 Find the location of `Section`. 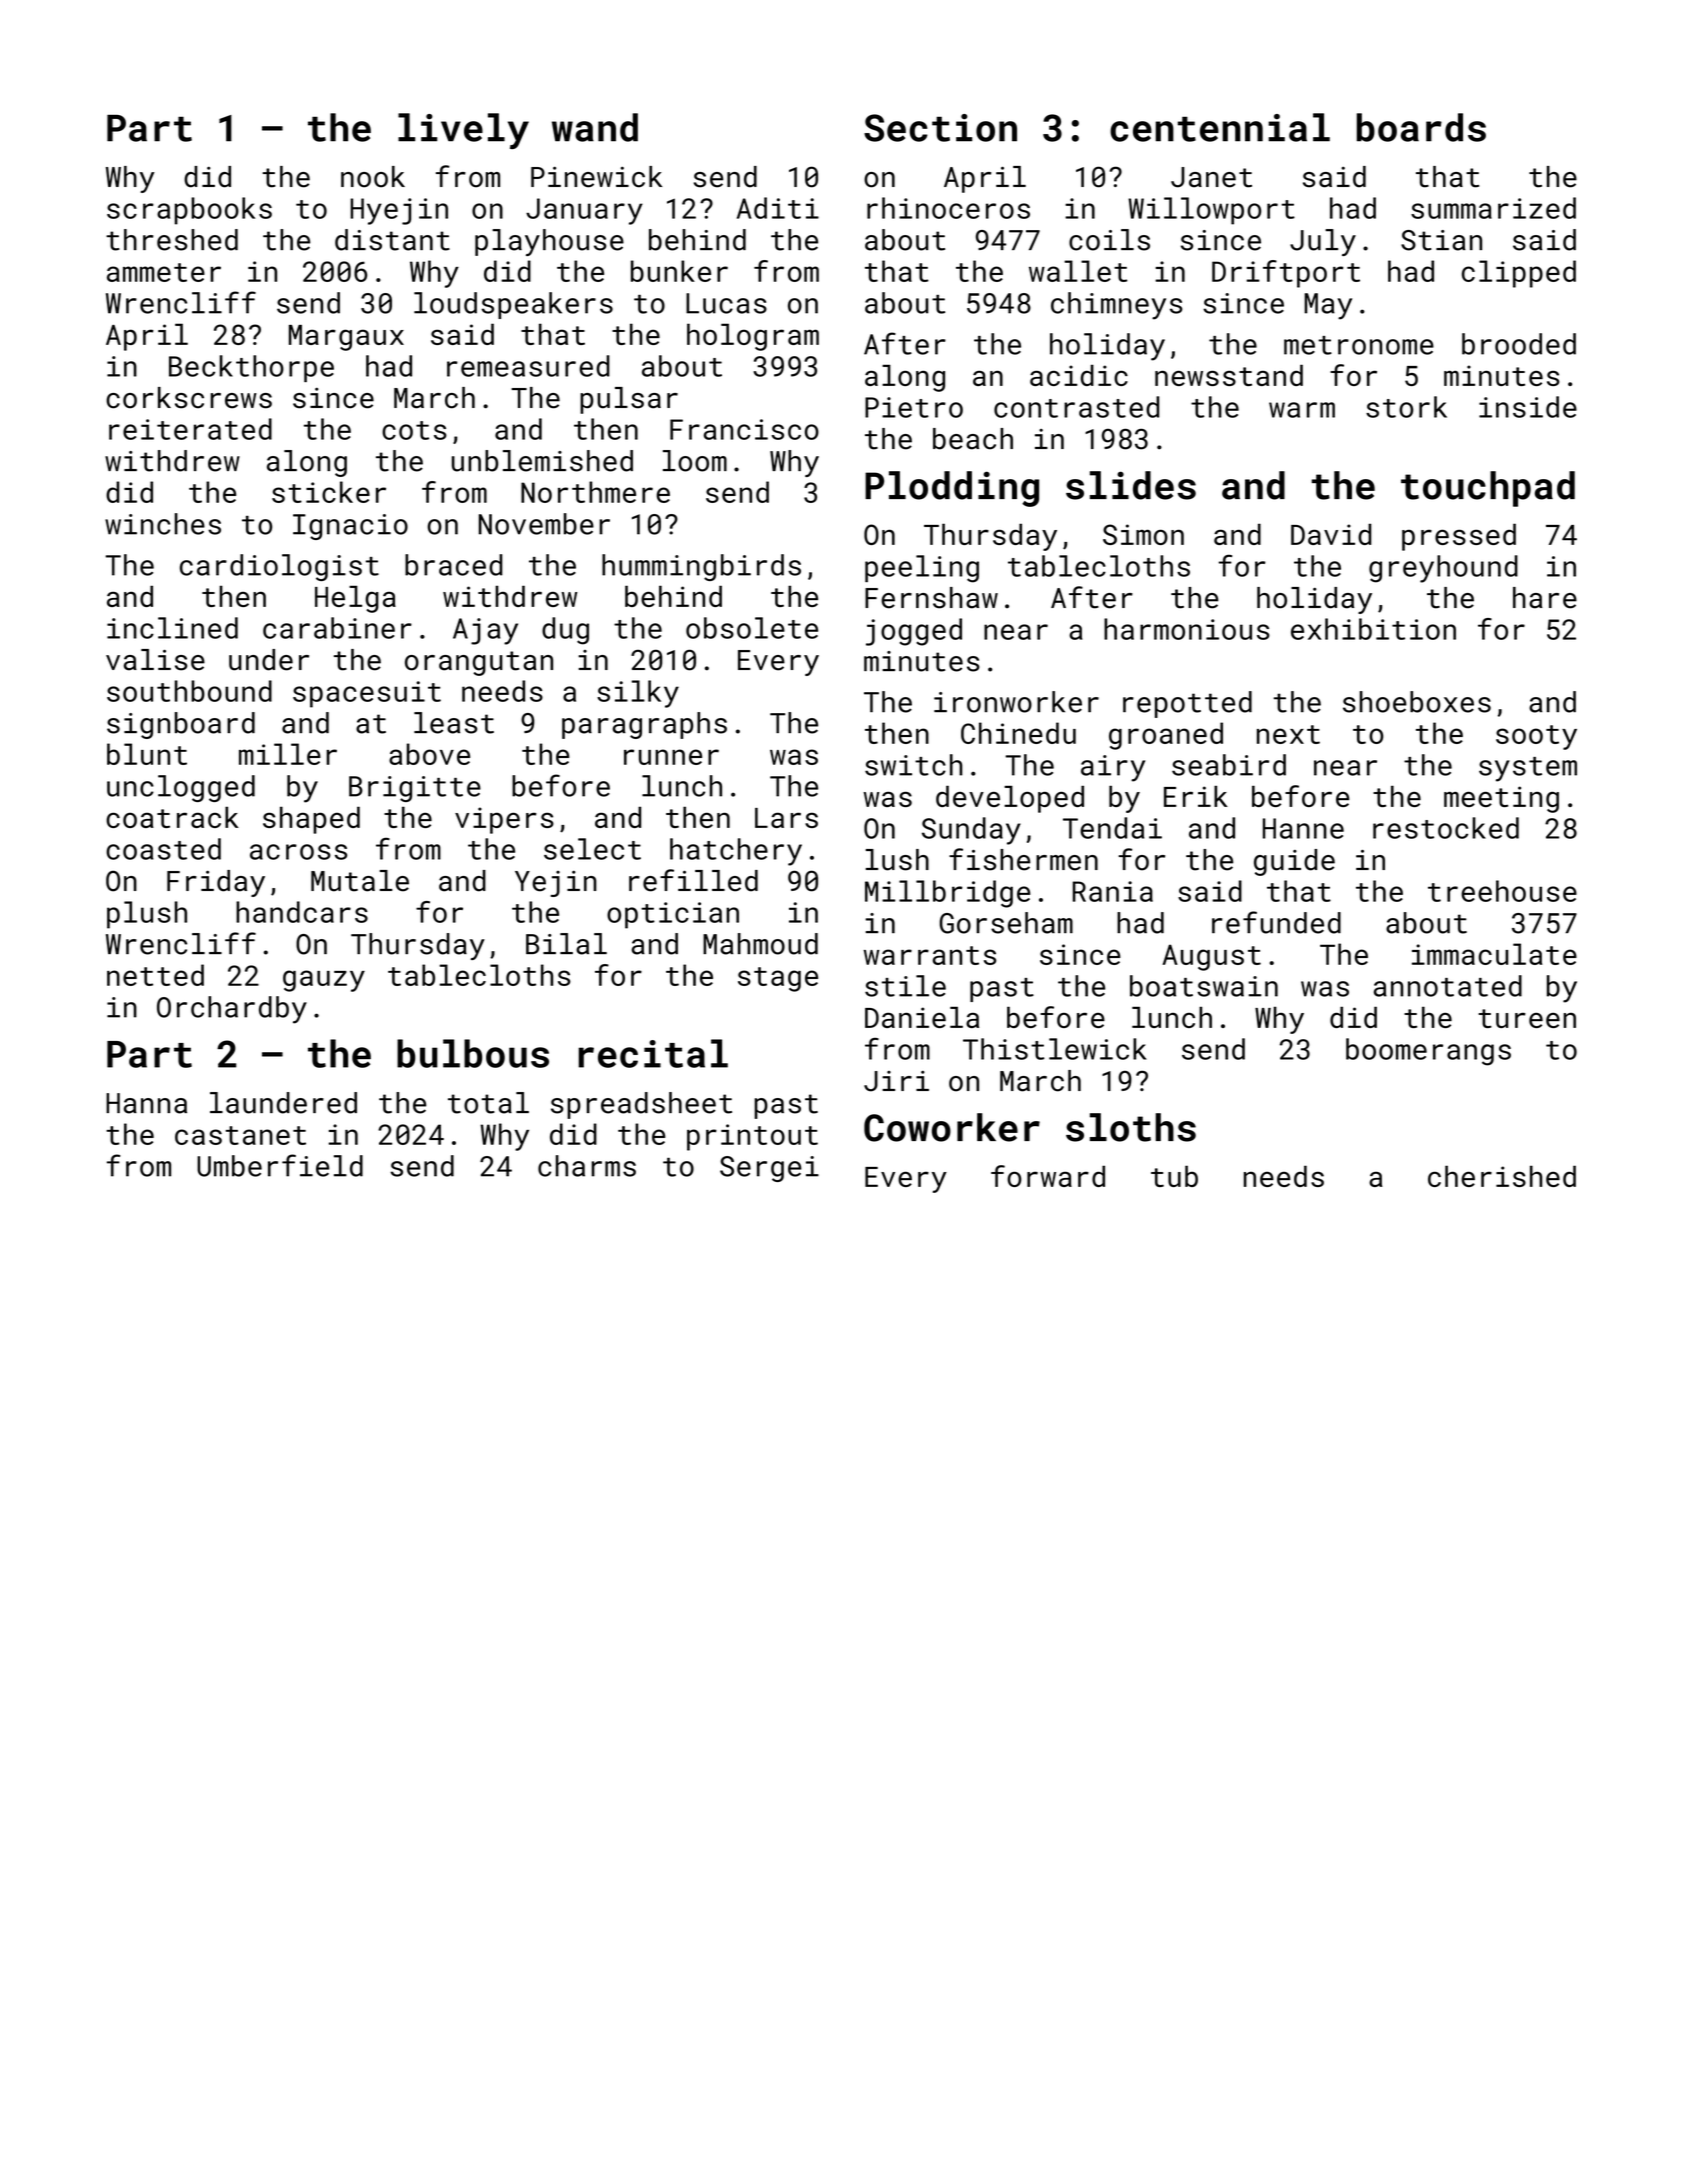

Section is located at coordinates (940, 128).
